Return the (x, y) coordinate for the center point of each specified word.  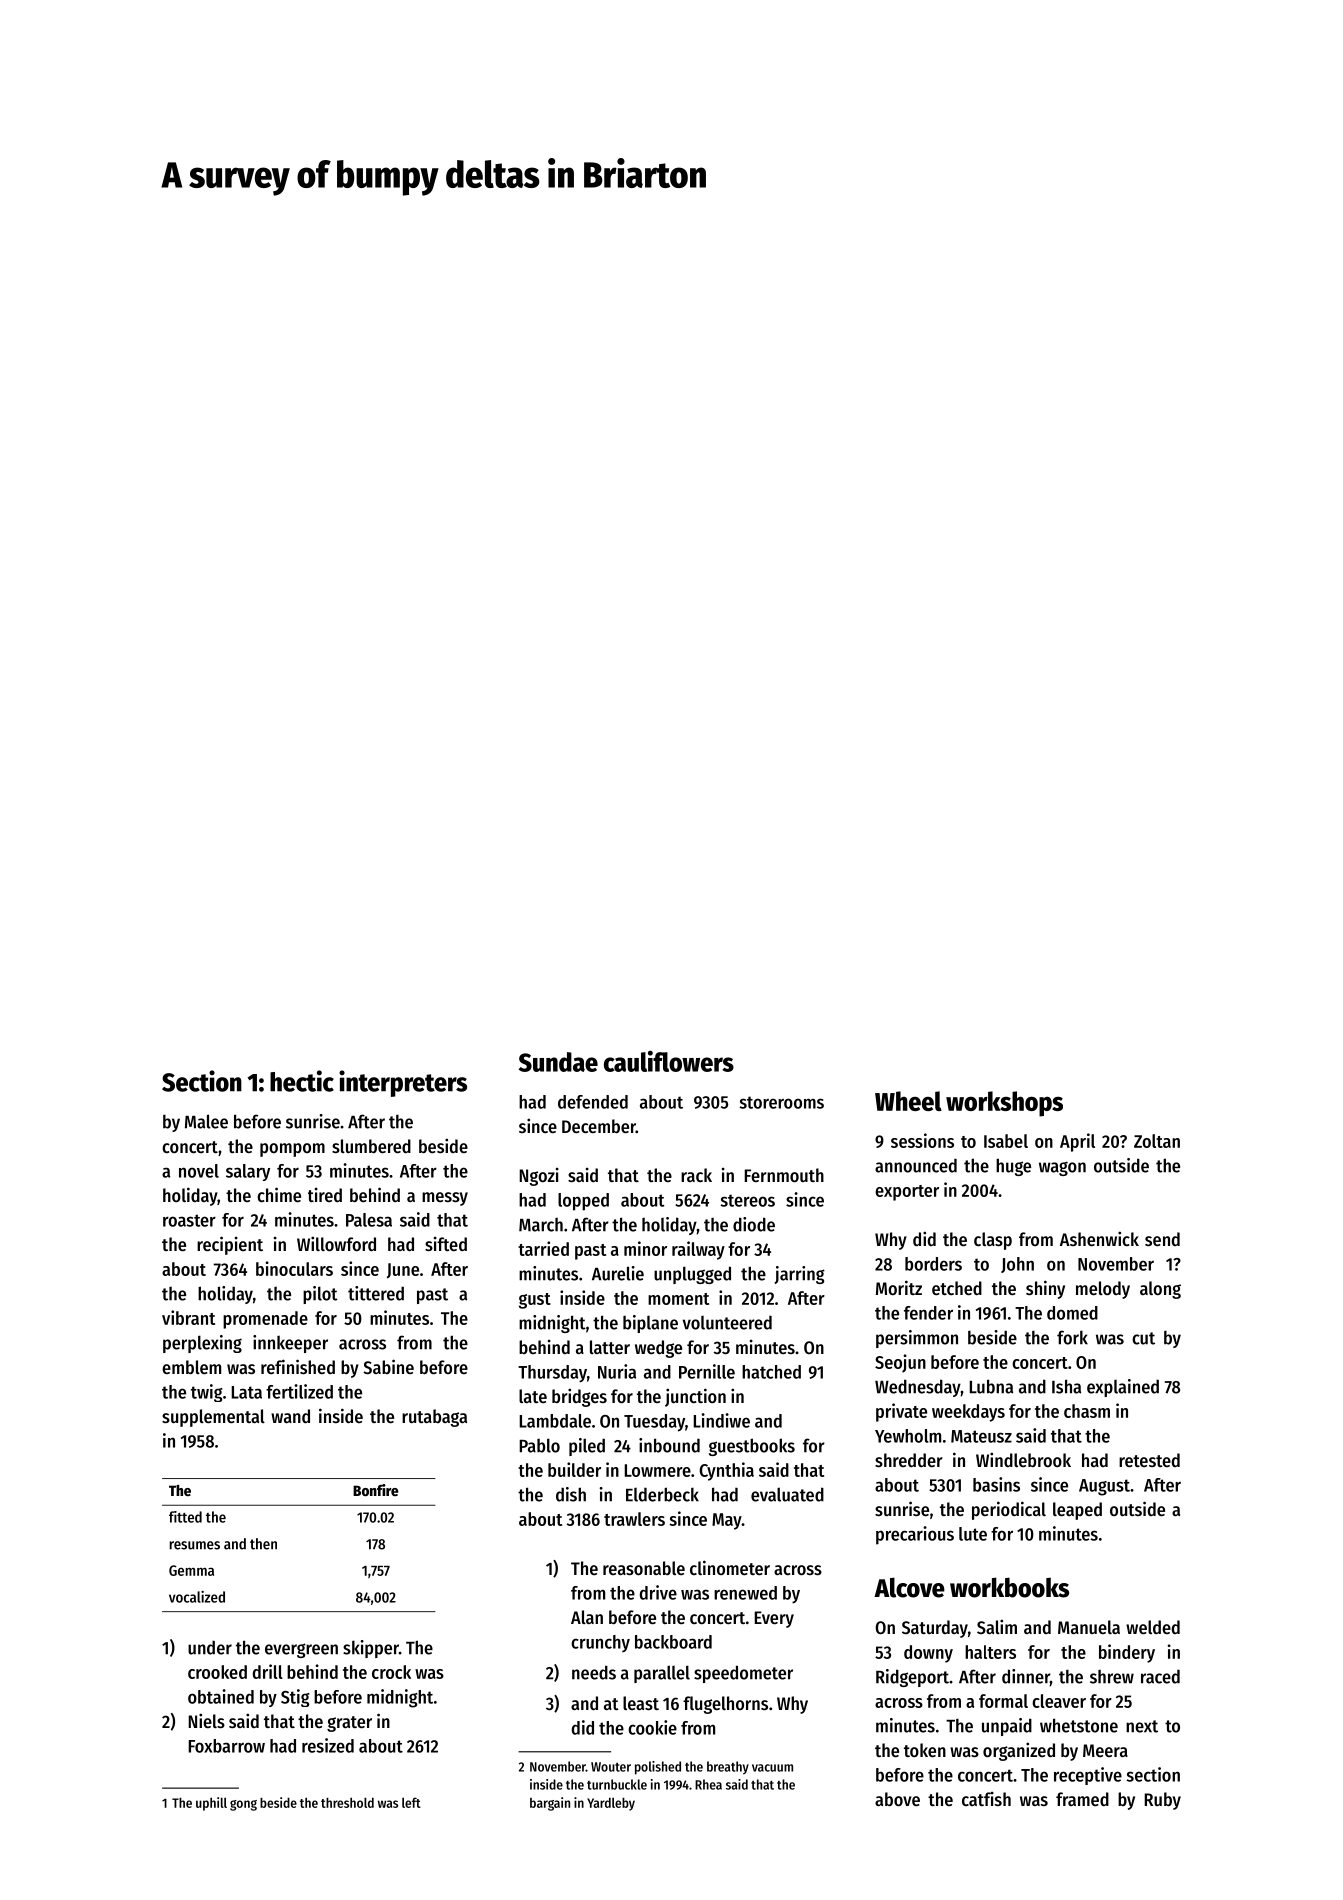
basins (996, 1484)
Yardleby (611, 1804)
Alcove (909, 1587)
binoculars (294, 1268)
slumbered (371, 1146)
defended (593, 1102)
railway (698, 1250)
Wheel (908, 1101)
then (263, 1544)
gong (243, 1805)
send (1162, 1239)
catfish (986, 1799)
